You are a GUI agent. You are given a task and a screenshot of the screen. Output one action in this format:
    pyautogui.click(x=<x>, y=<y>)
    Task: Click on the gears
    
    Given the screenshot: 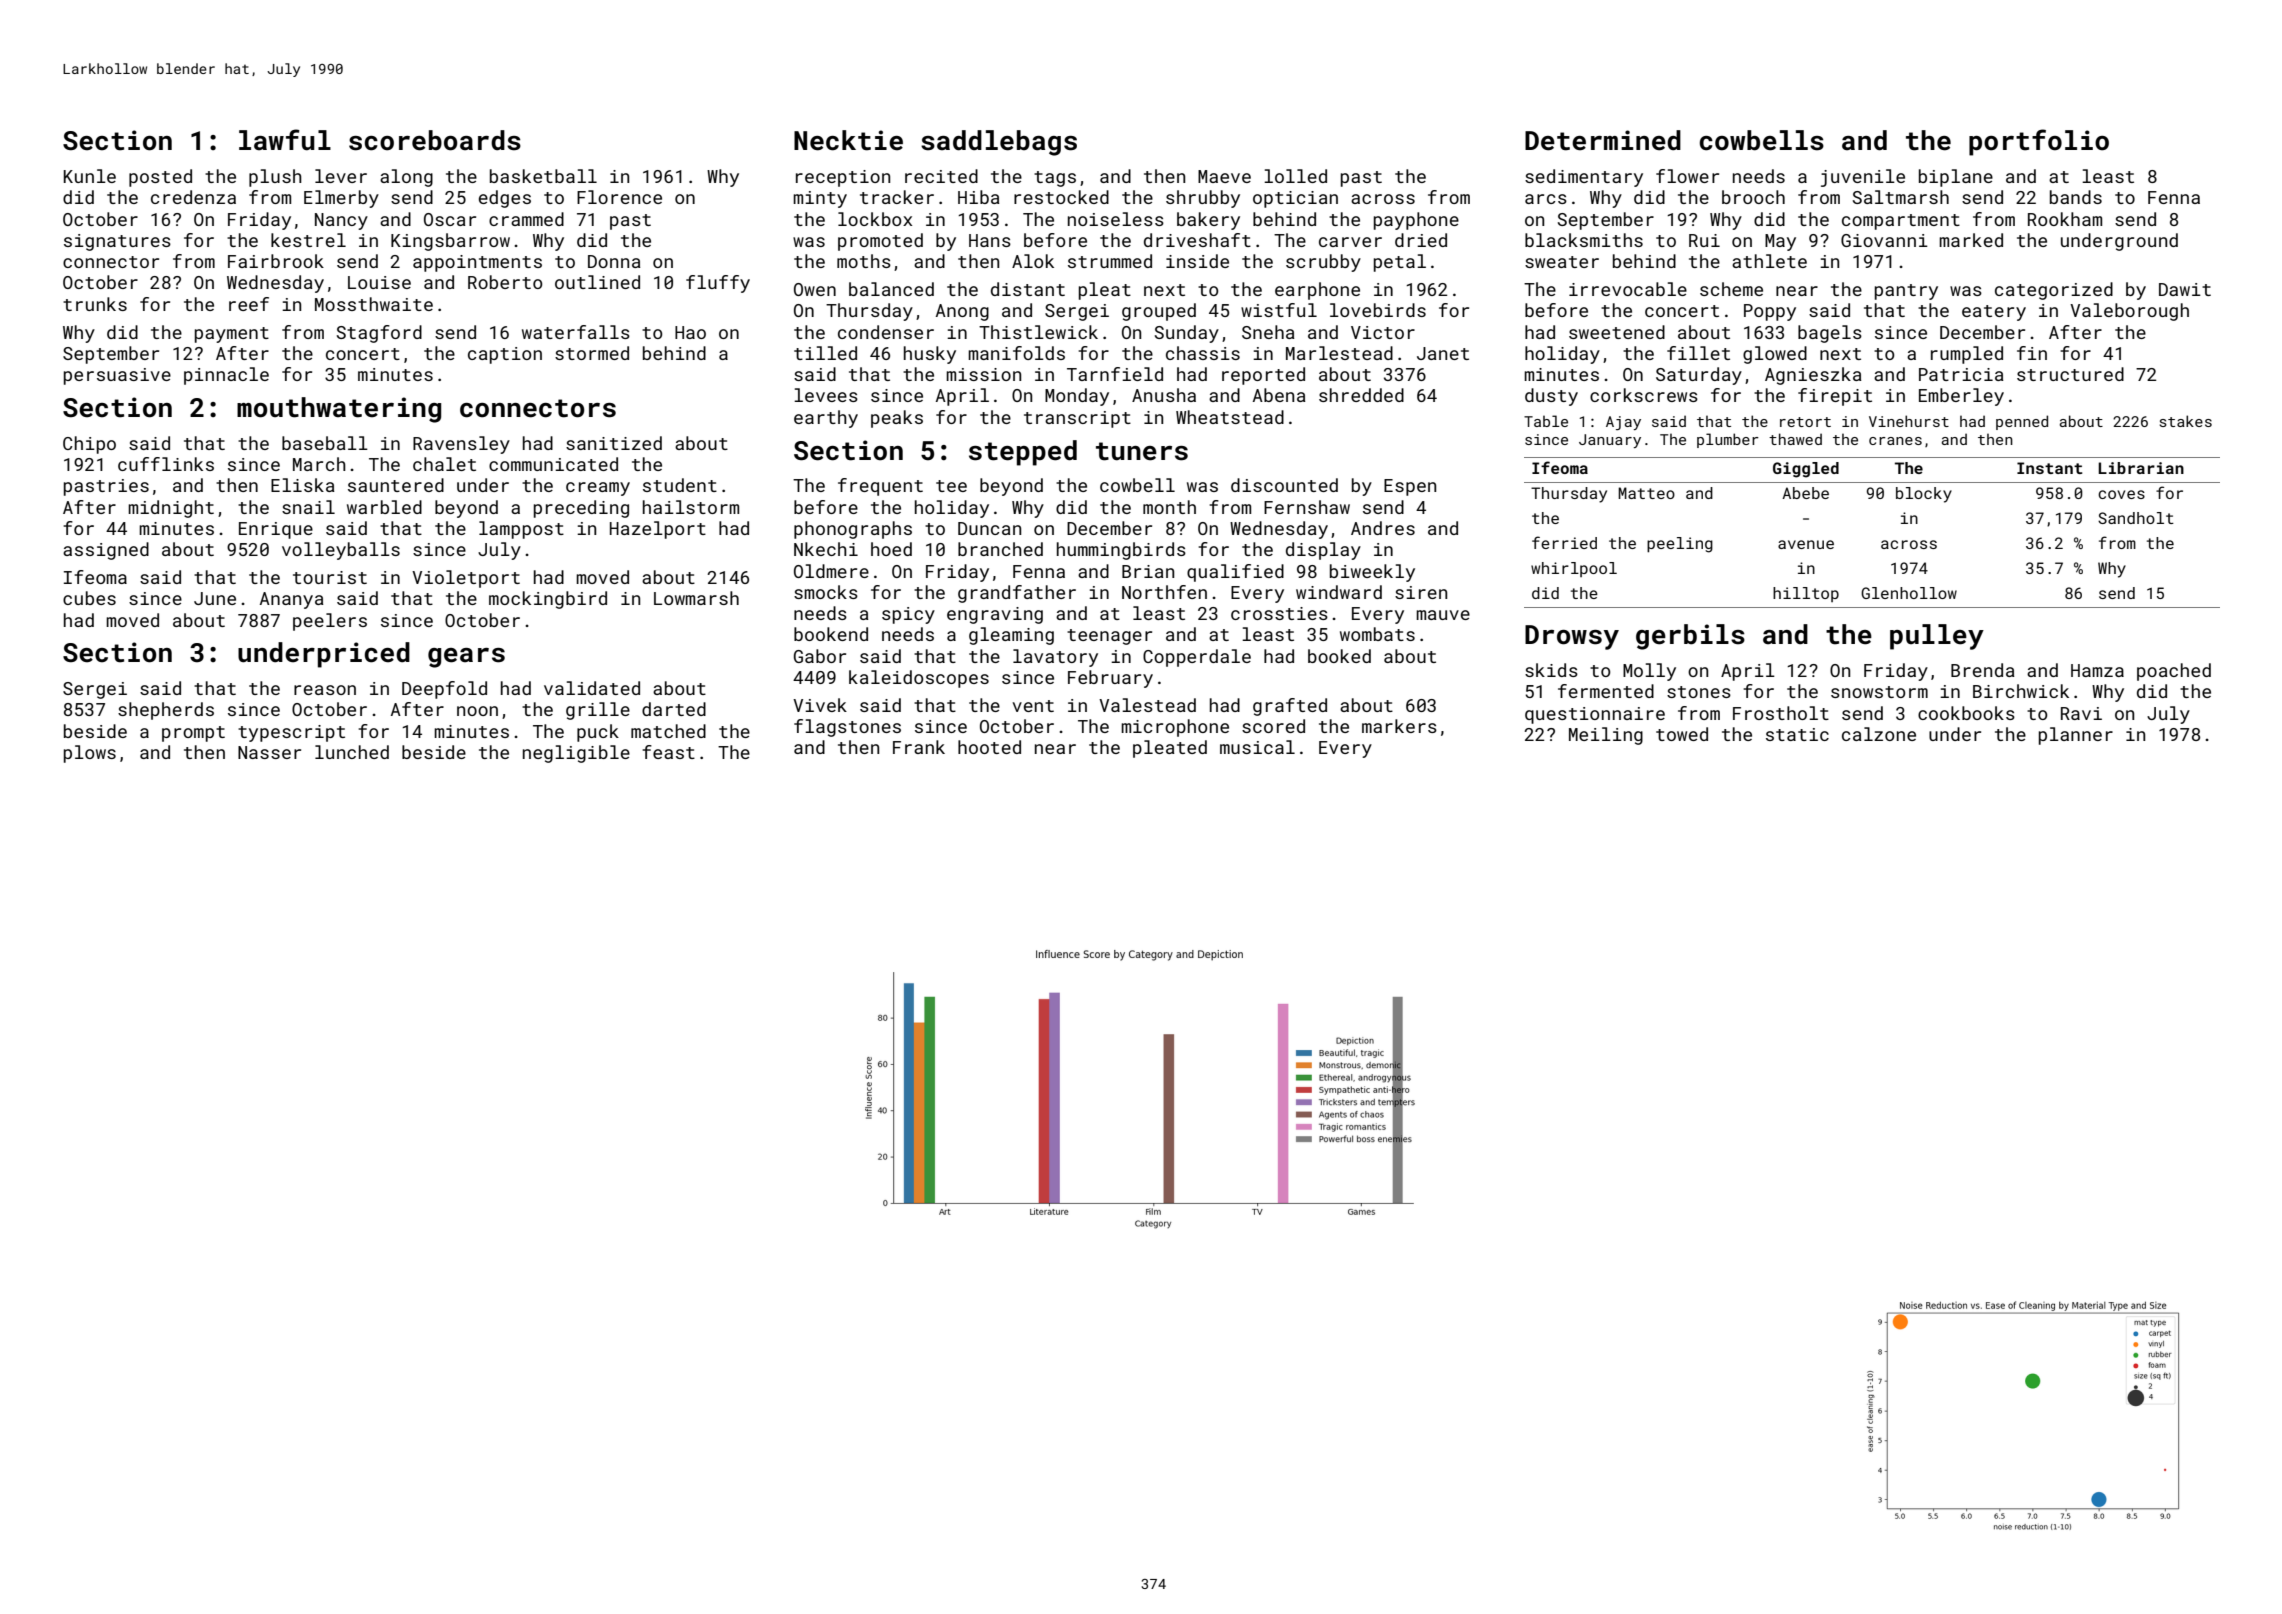 What is the action you would take?
    pyautogui.click(x=466, y=658)
